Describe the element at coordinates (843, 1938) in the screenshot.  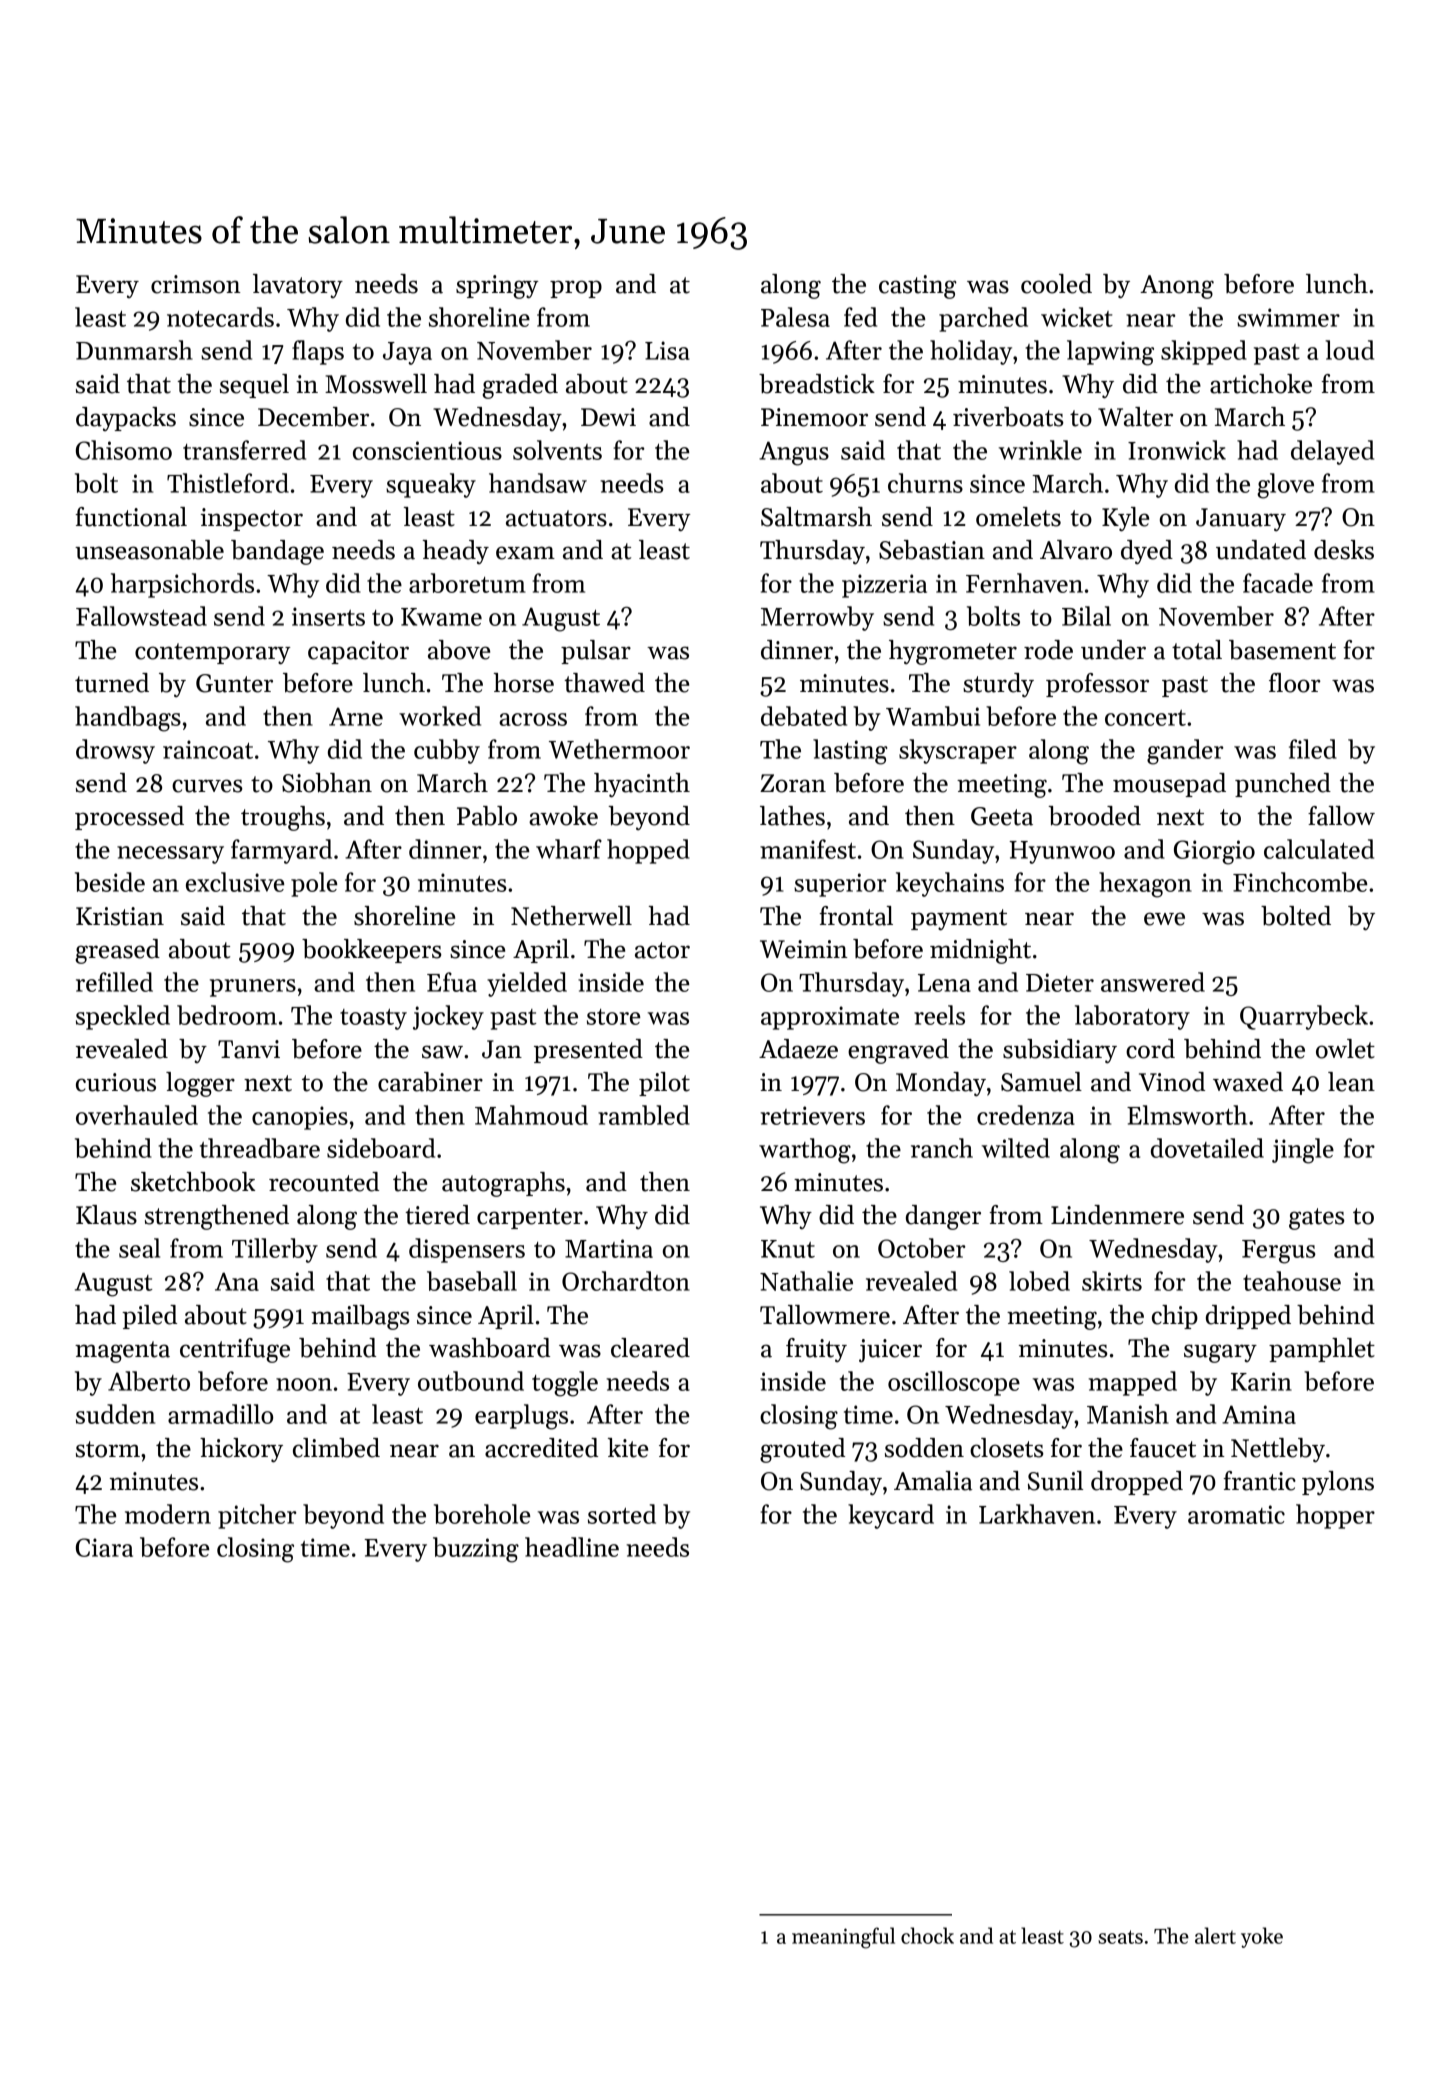
I see `meaningful` at that location.
